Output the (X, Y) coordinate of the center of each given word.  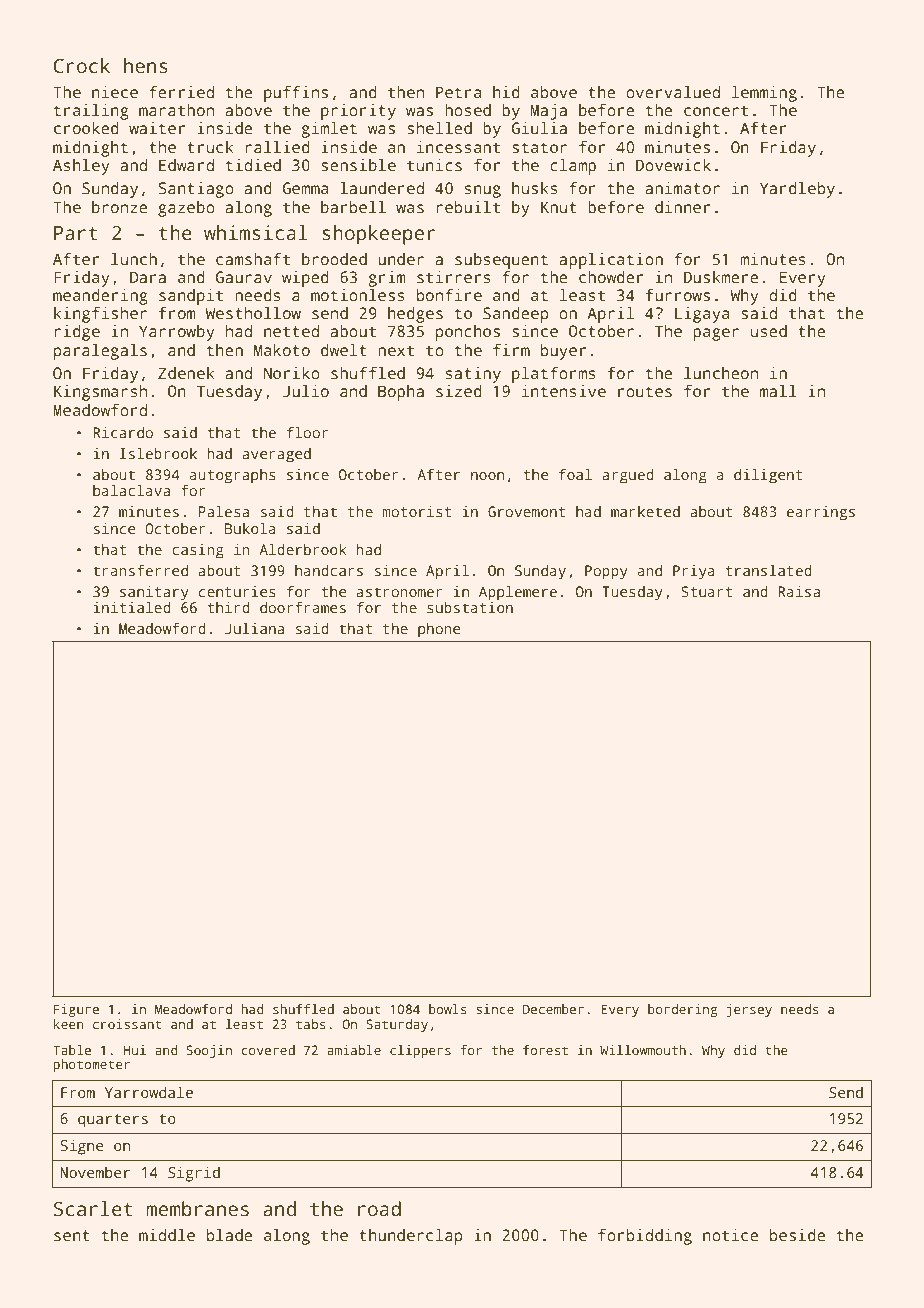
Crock (82, 66)
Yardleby (797, 190)
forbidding (645, 1237)
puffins (296, 94)
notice (731, 1235)
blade (230, 1235)
